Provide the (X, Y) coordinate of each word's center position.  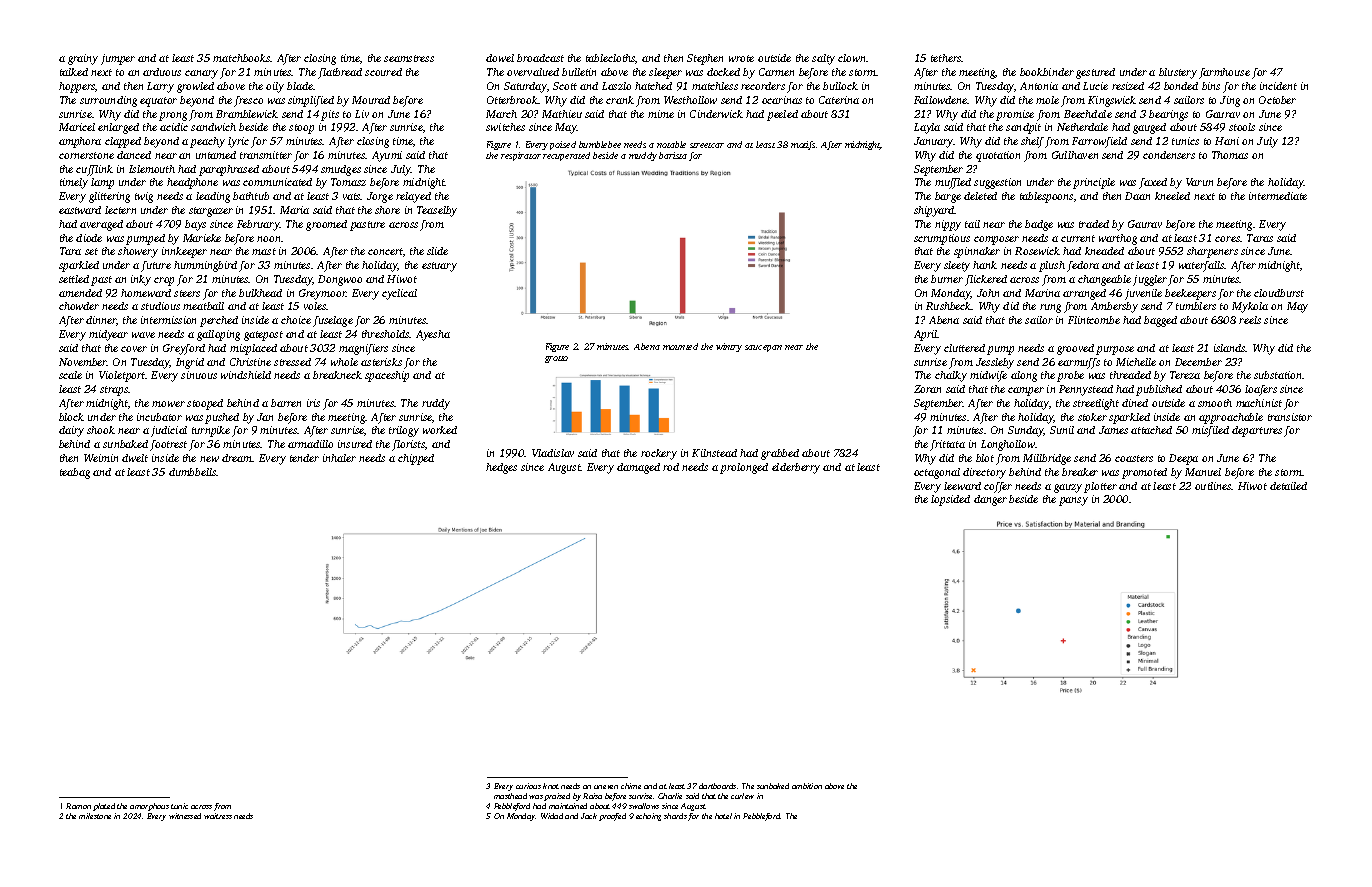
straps (114, 391)
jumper (118, 59)
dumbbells (193, 472)
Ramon (78, 806)
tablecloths (611, 59)
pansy (1073, 501)
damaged (638, 468)
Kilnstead (714, 453)
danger (990, 500)
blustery (1178, 73)
